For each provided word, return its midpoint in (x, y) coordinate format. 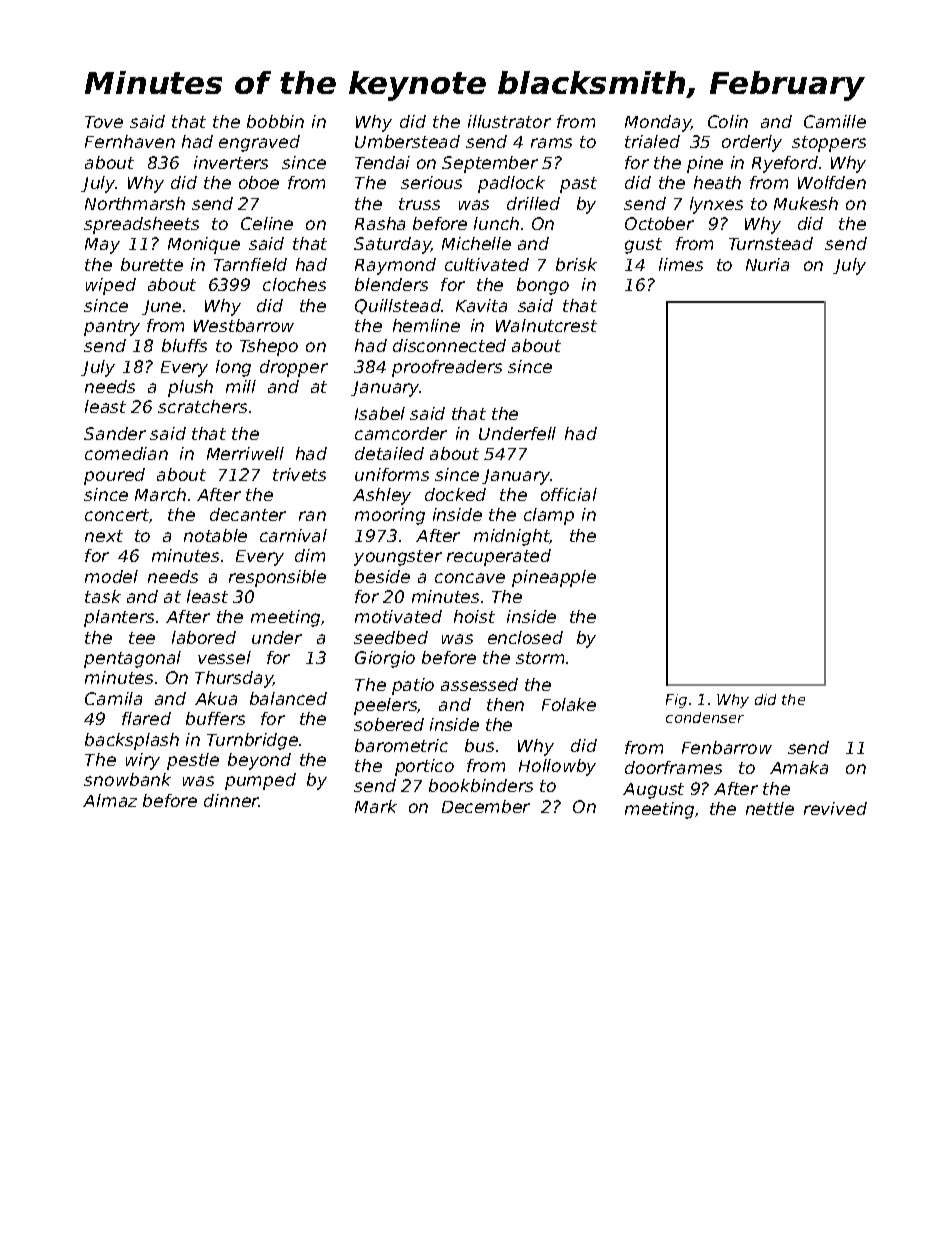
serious (431, 182)
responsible (277, 578)
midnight (512, 537)
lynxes (716, 205)
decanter (248, 514)
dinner (231, 800)
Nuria (767, 264)
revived (835, 808)
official (569, 494)
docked (455, 494)
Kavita (481, 305)
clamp (549, 516)
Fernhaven (130, 141)
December (486, 806)
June (161, 307)
